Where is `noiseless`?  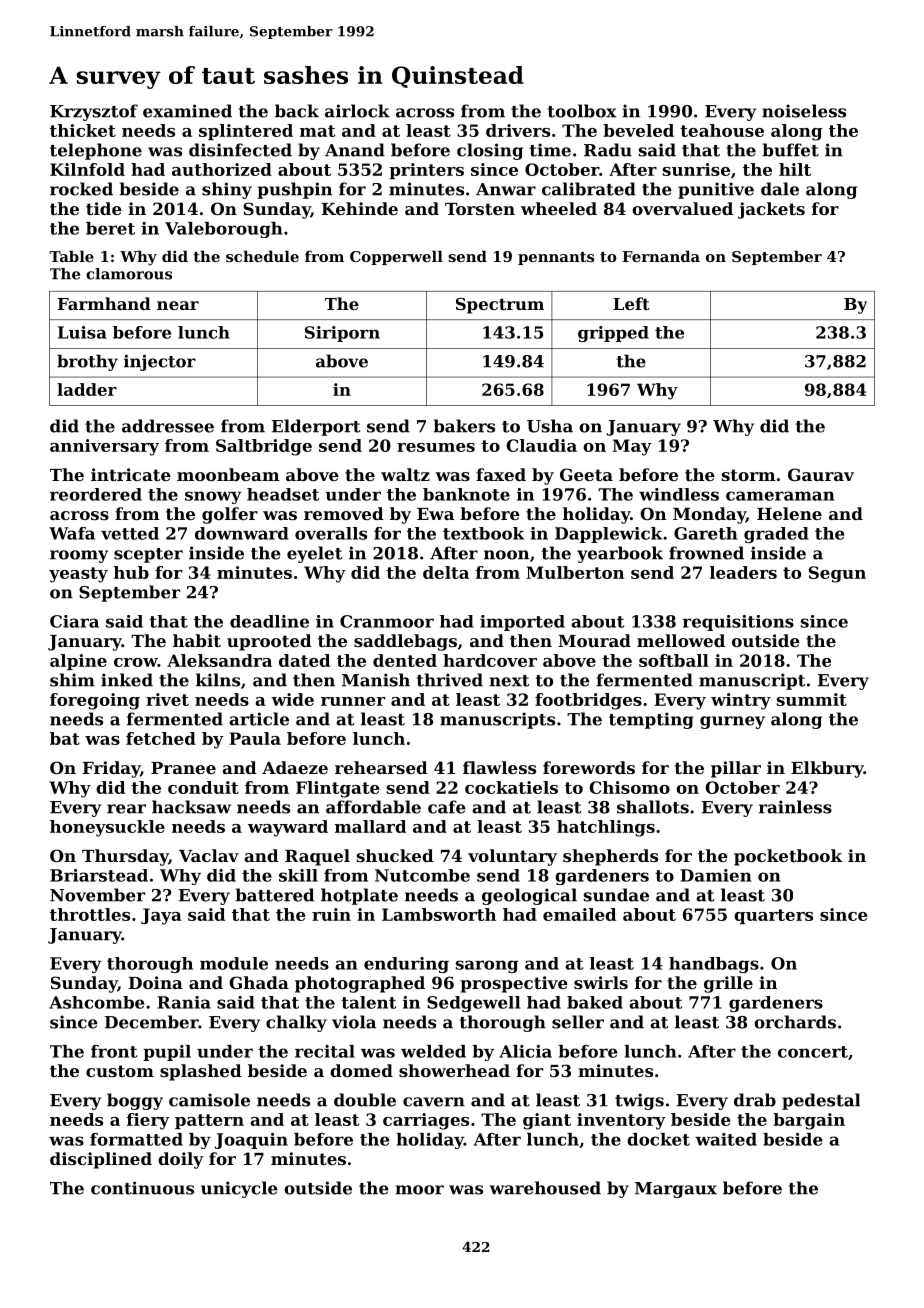
noiseless is located at coordinates (804, 111).
